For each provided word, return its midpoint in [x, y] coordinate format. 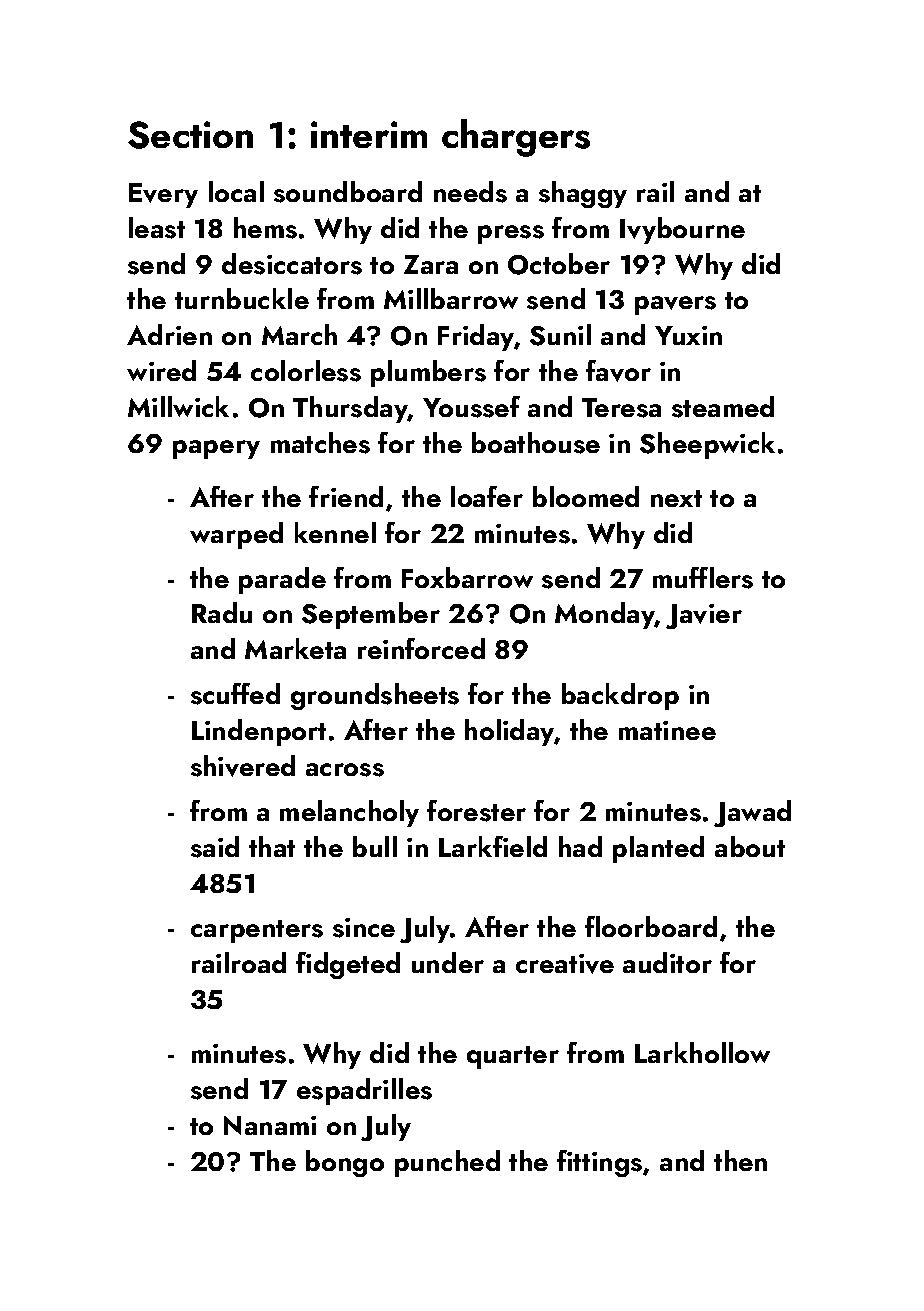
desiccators [292, 264]
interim [369, 134]
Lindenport [259, 732]
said [215, 847]
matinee [667, 730]
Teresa [621, 408]
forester [476, 811]
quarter [513, 1057]
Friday [476, 337]
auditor [667, 962]
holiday [510, 732]
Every [163, 195]
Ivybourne [682, 230]
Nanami [270, 1125]
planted [658, 849]
